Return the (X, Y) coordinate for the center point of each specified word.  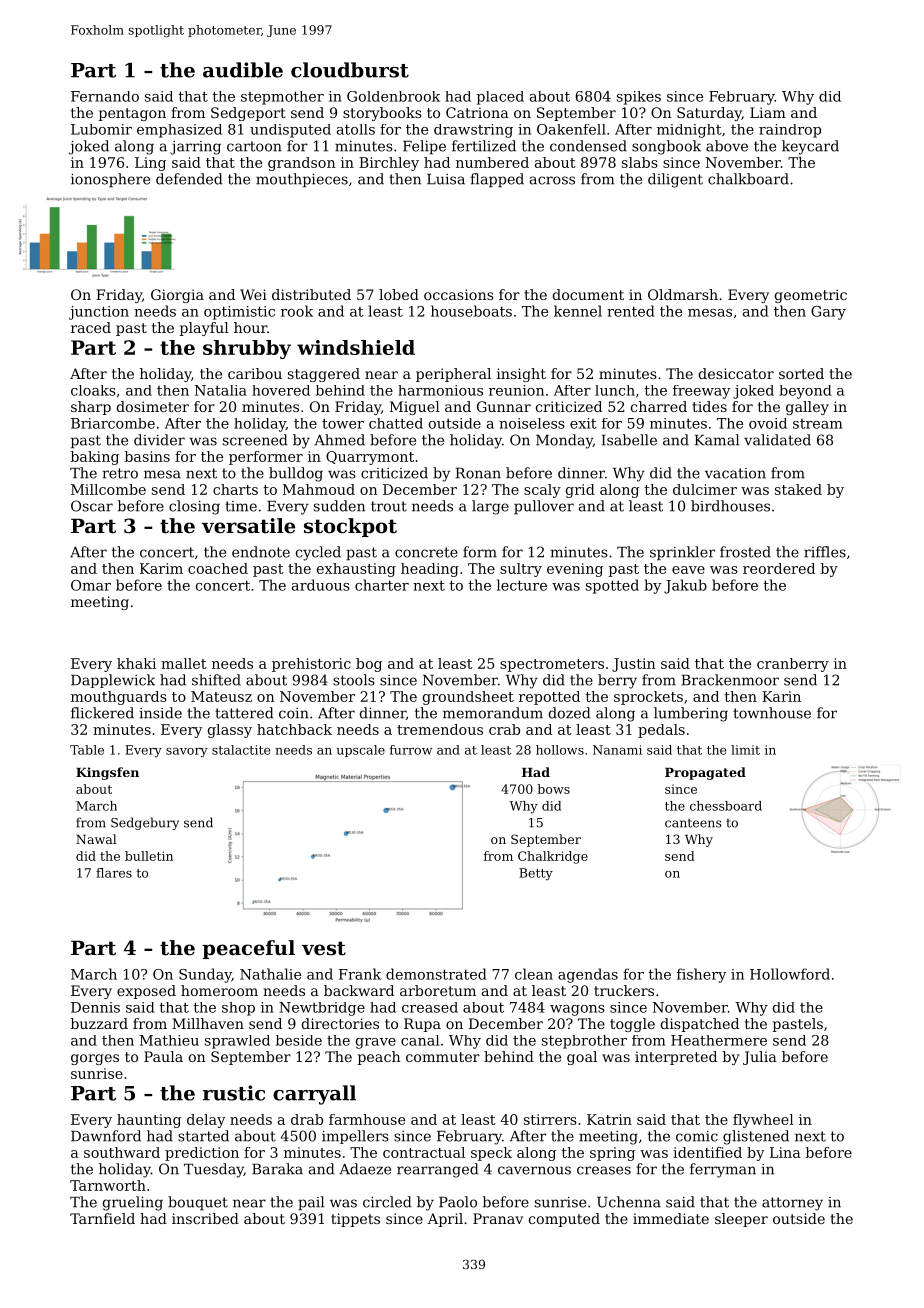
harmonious (440, 390)
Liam (768, 112)
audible (243, 70)
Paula (163, 1056)
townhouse (772, 713)
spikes (639, 98)
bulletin (149, 856)
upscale (361, 751)
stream (817, 424)
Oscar (92, 506)
